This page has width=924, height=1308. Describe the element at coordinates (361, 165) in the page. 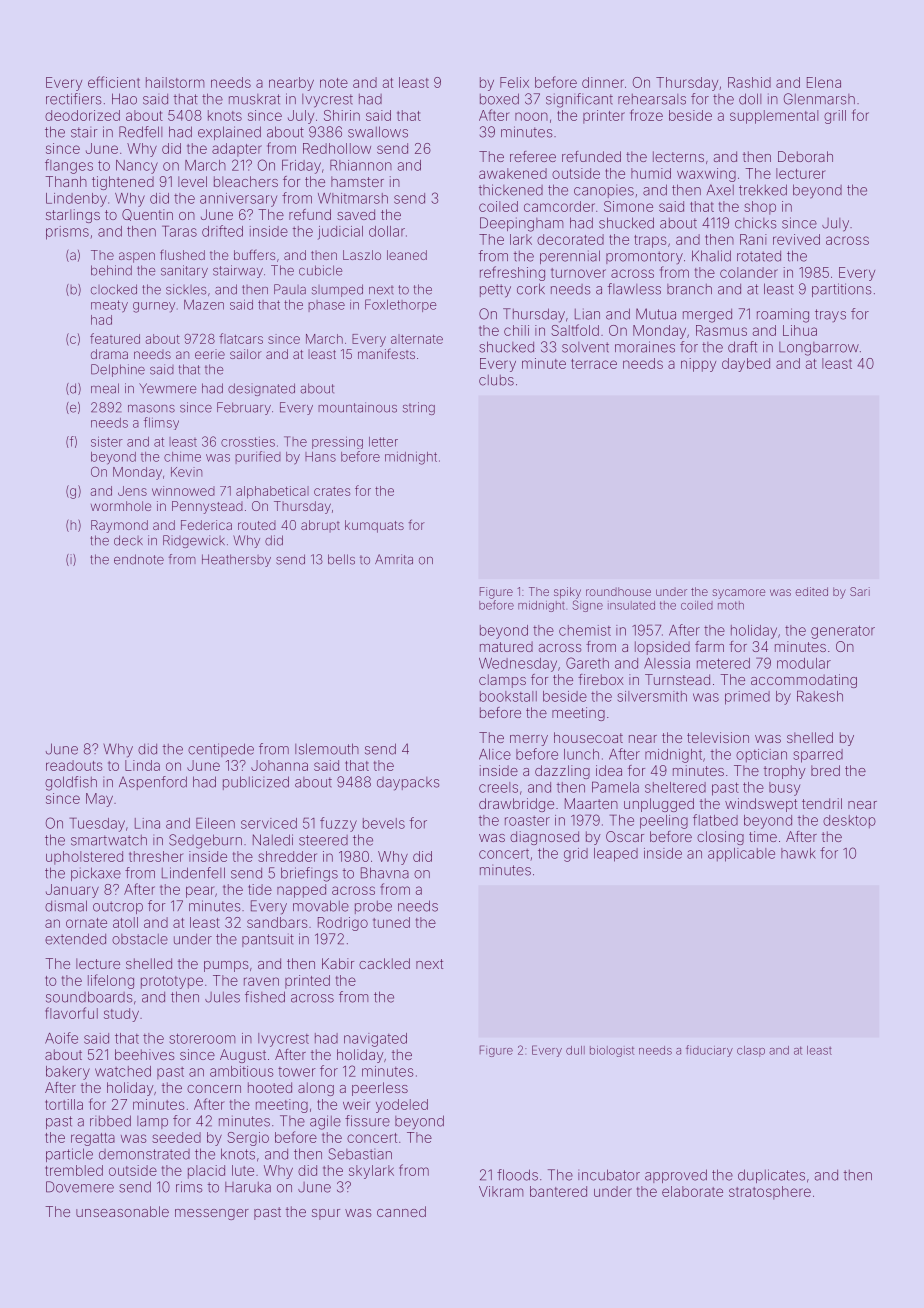

I see `Rhiannon` at that location.
